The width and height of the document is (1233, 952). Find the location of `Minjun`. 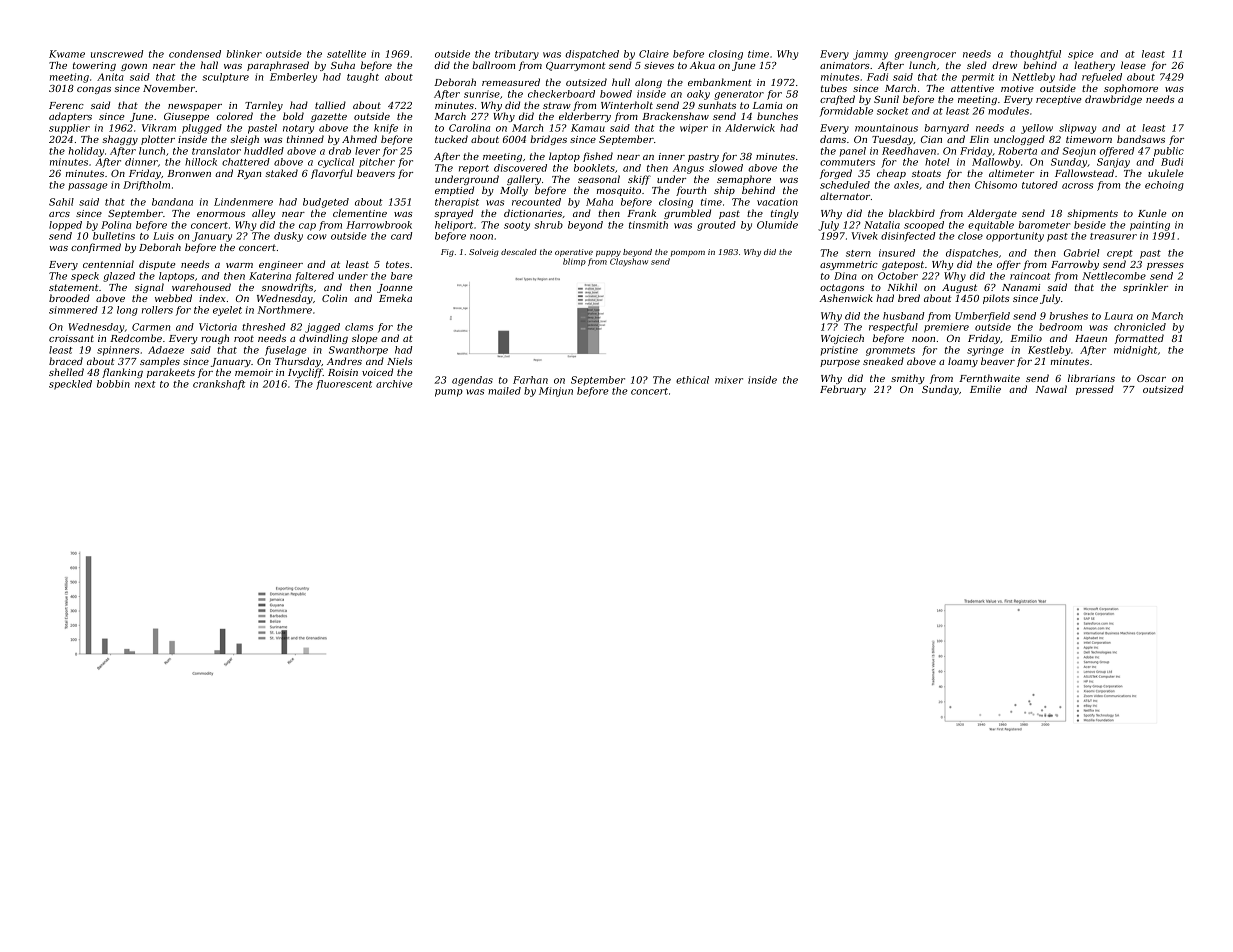

Minjun is located at coordinates (556, 392).
